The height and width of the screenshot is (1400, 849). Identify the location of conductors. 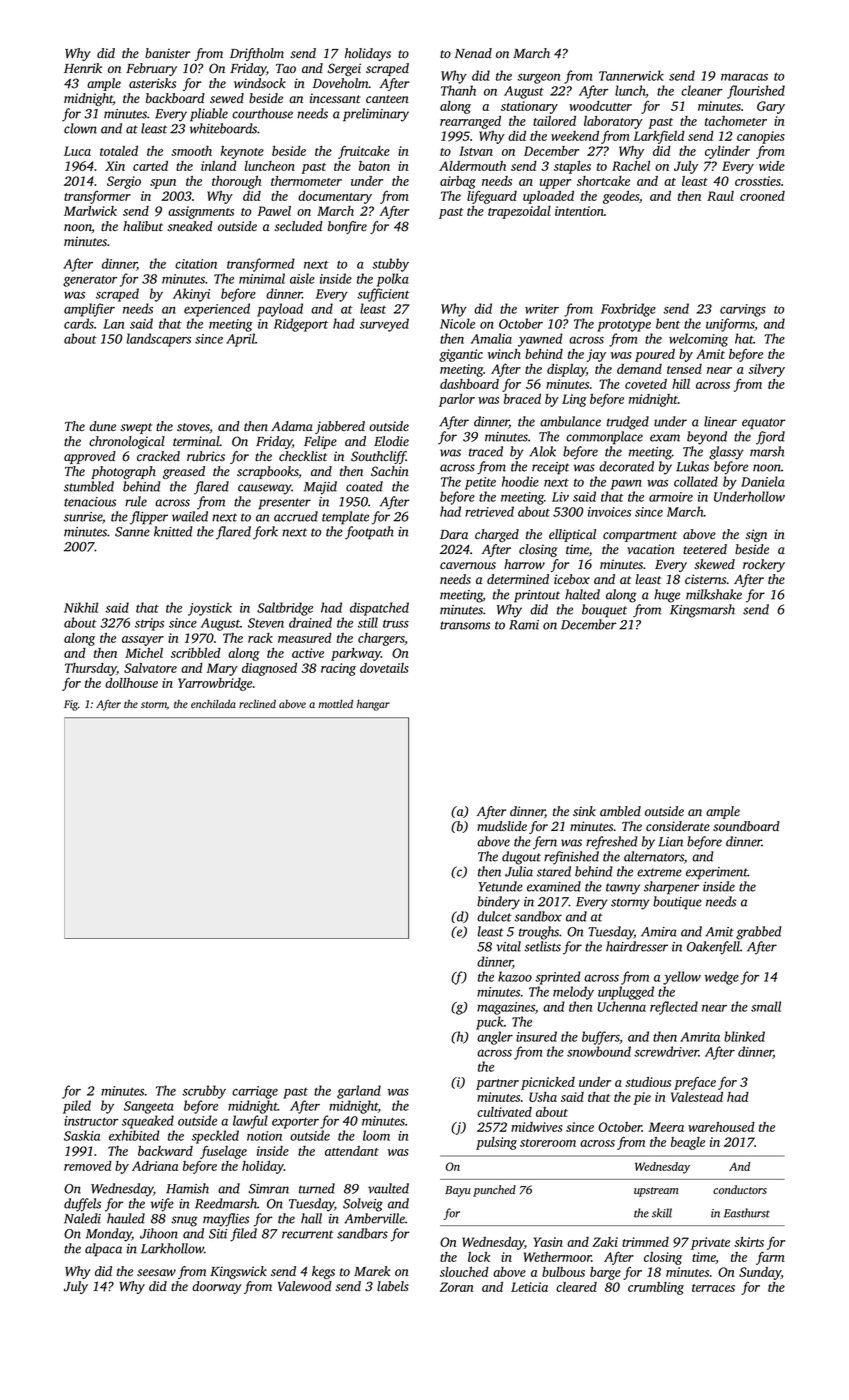
(740, 1189).
